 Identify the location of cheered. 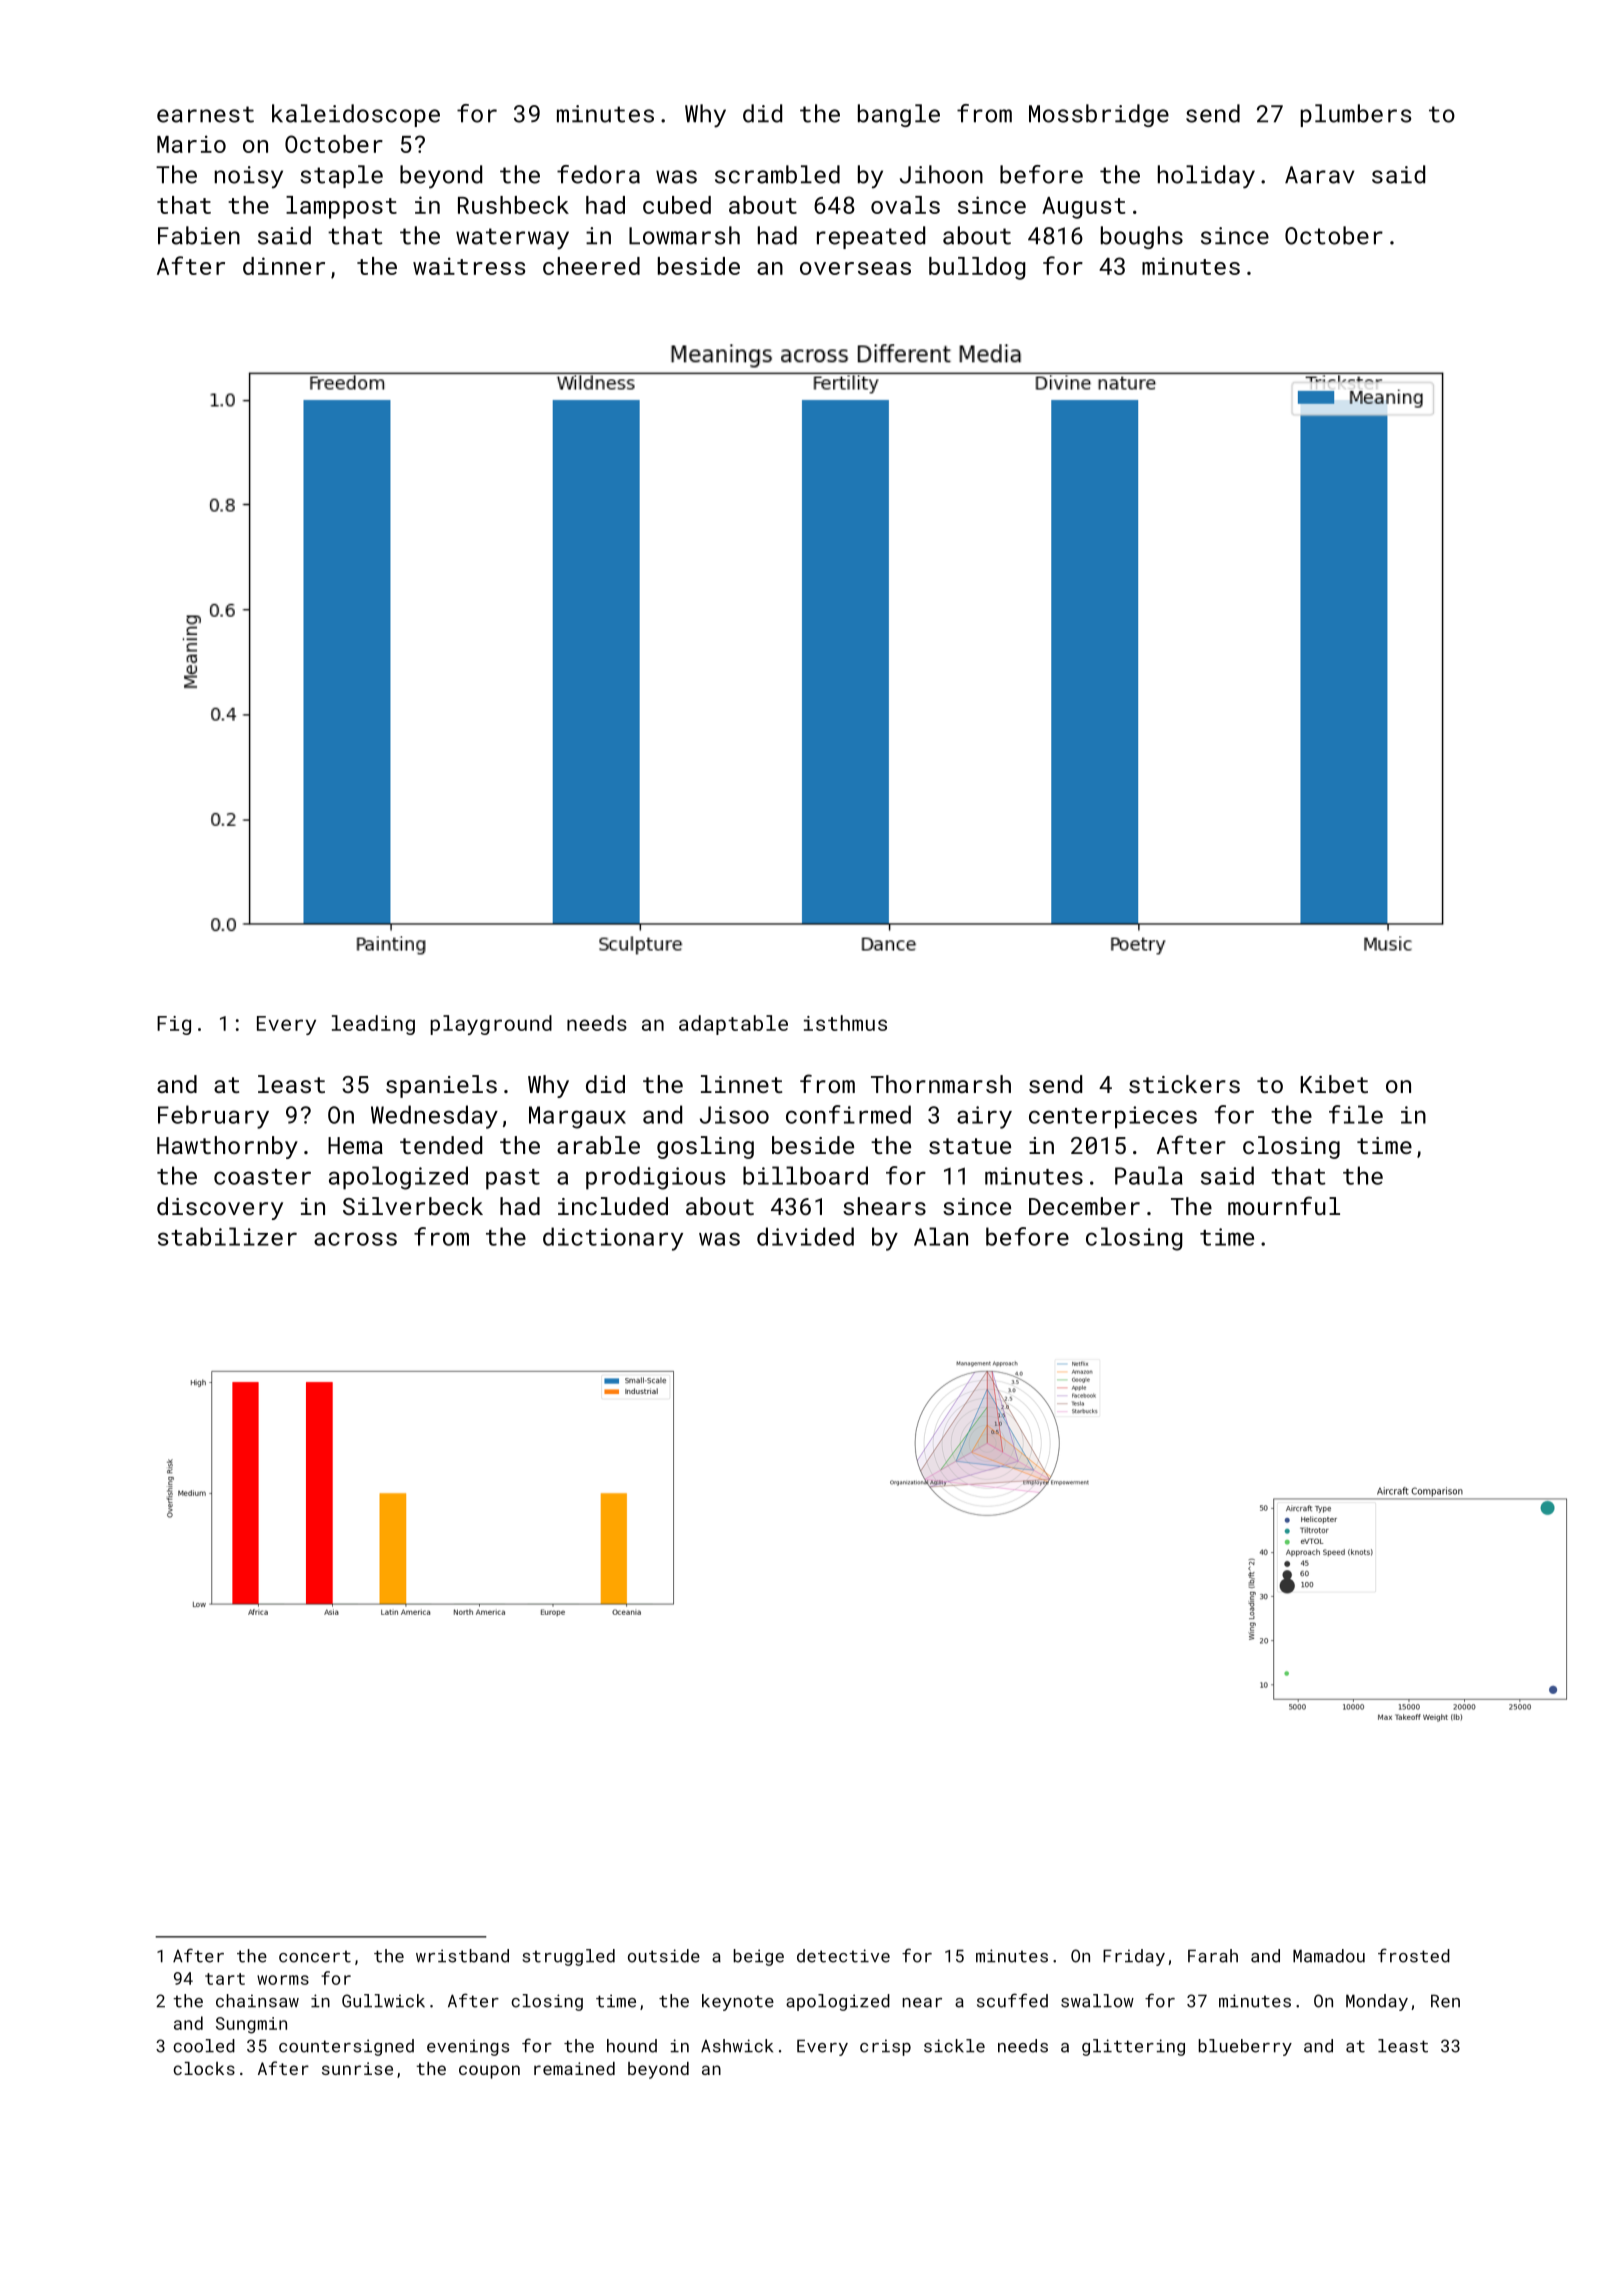
(591, 266).
